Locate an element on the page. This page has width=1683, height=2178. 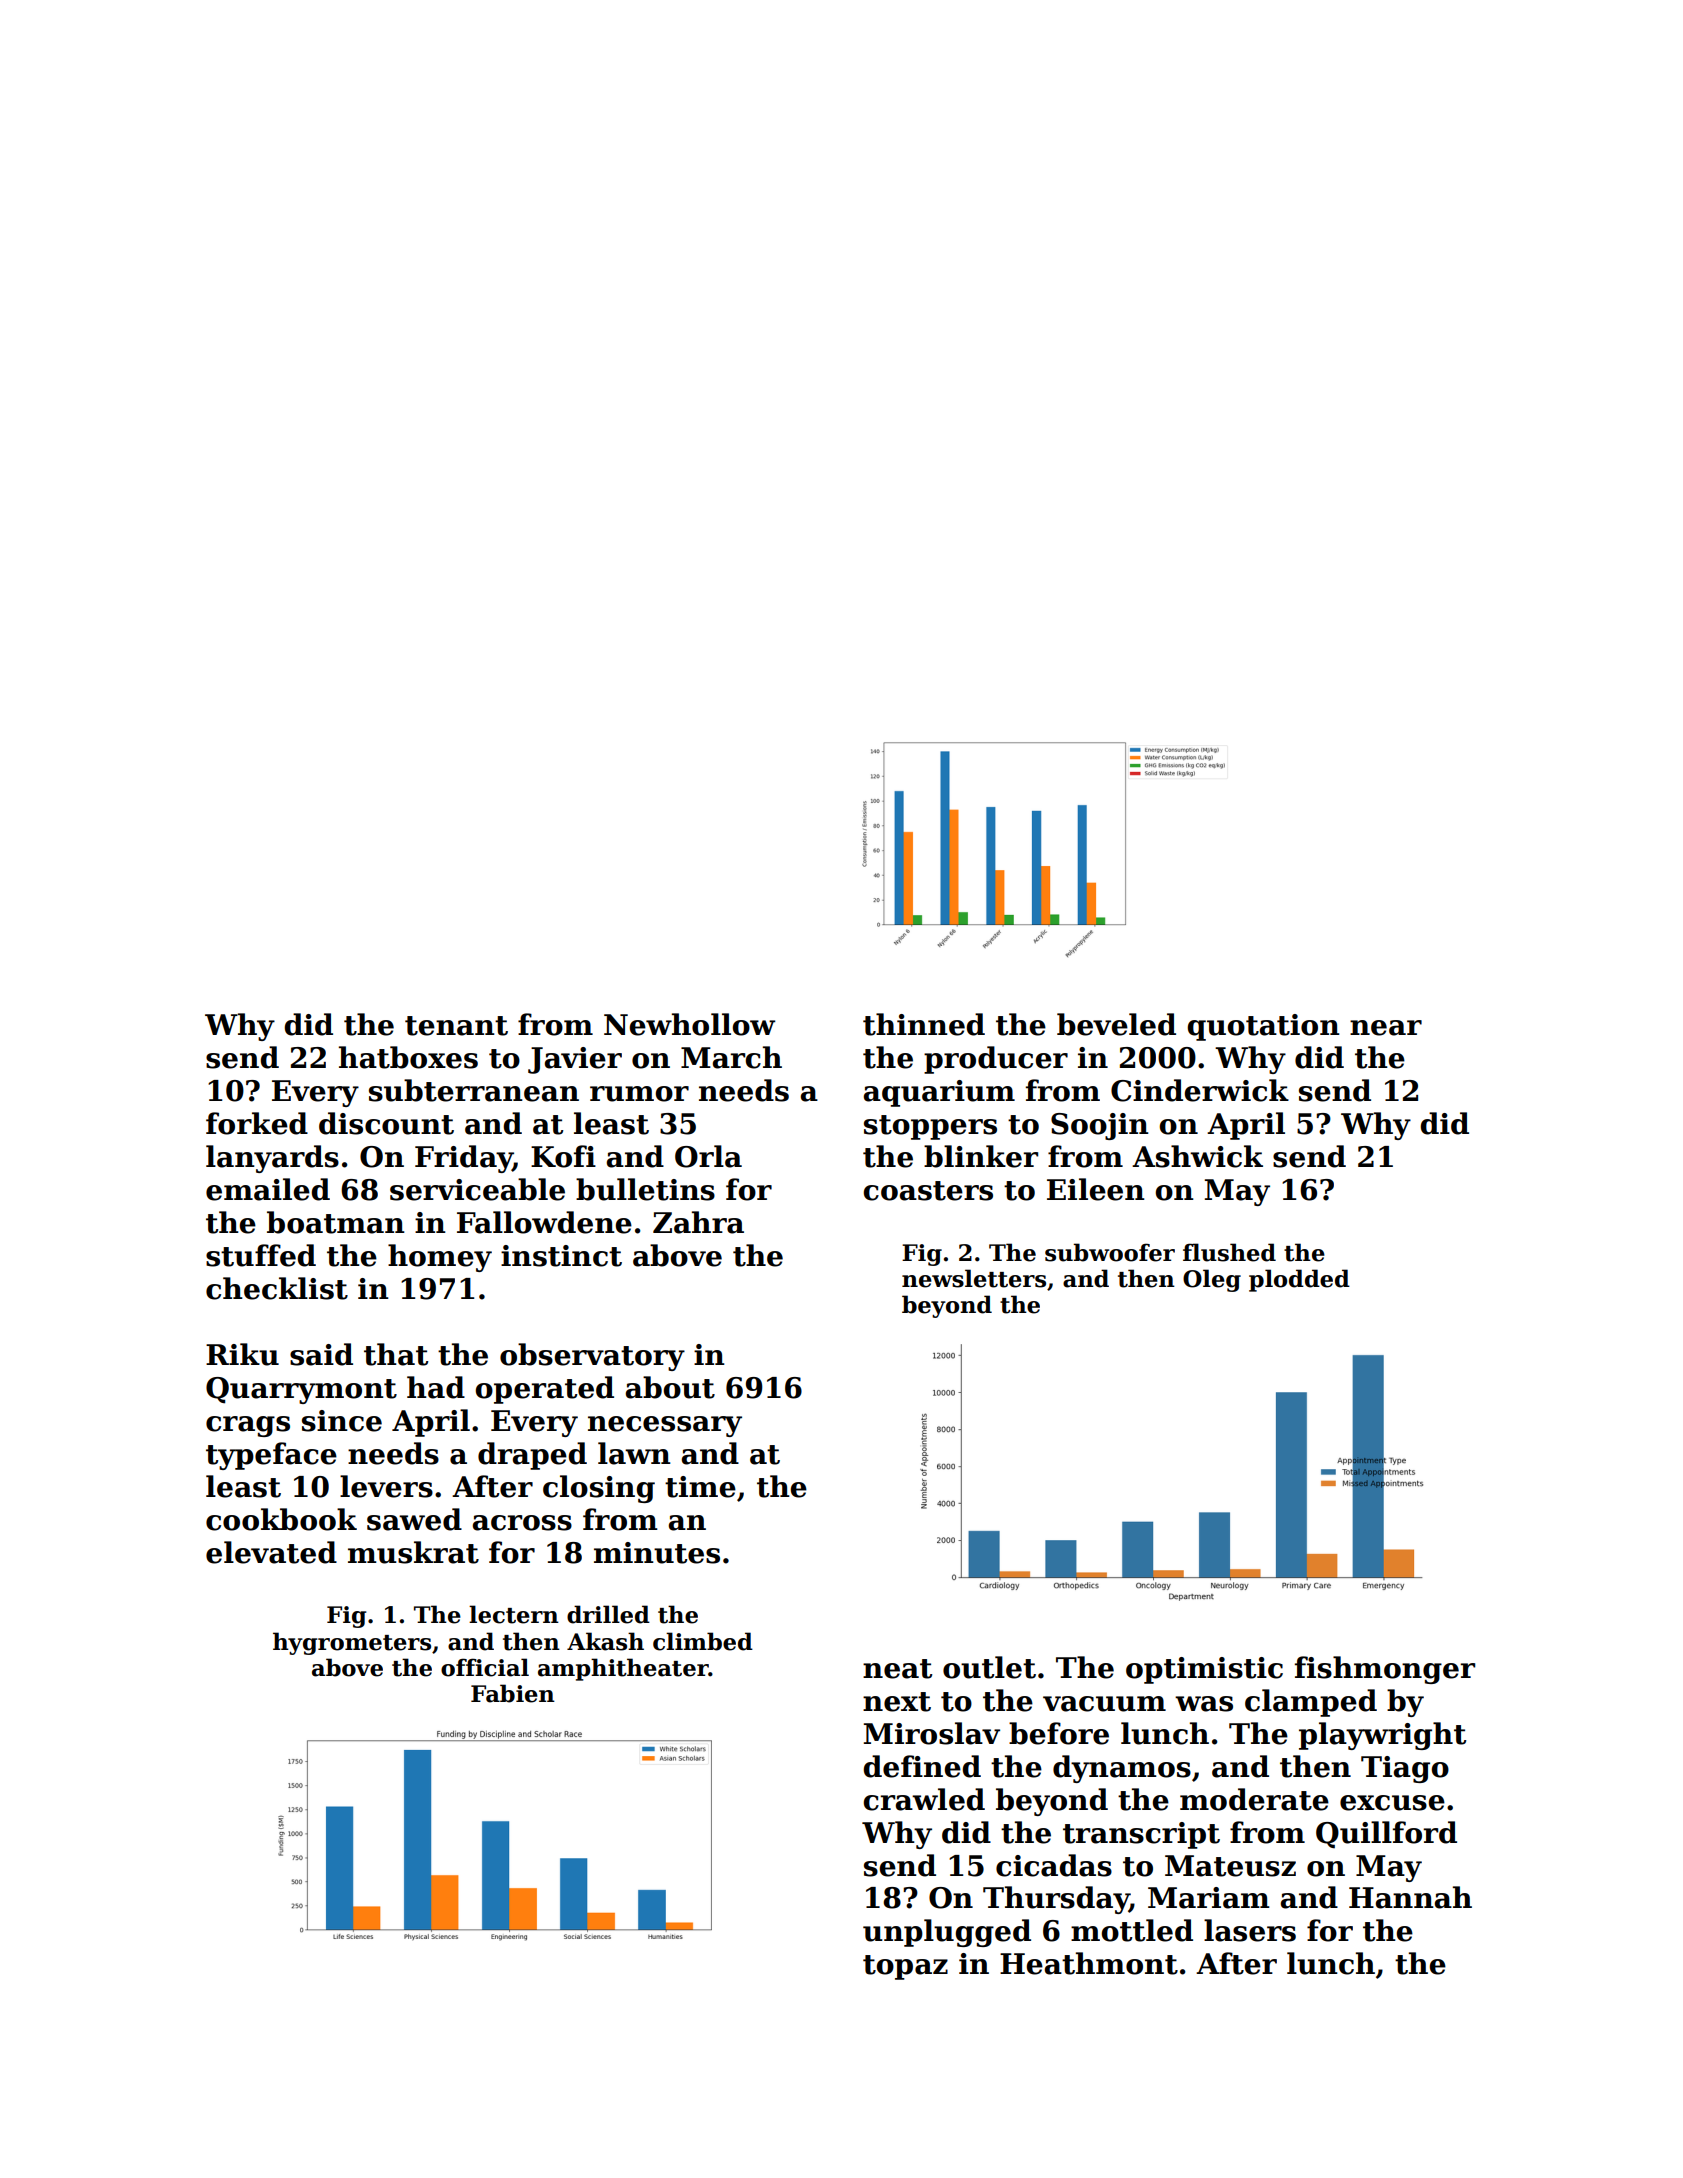
Riku is located at coordinates (242, 1354).
